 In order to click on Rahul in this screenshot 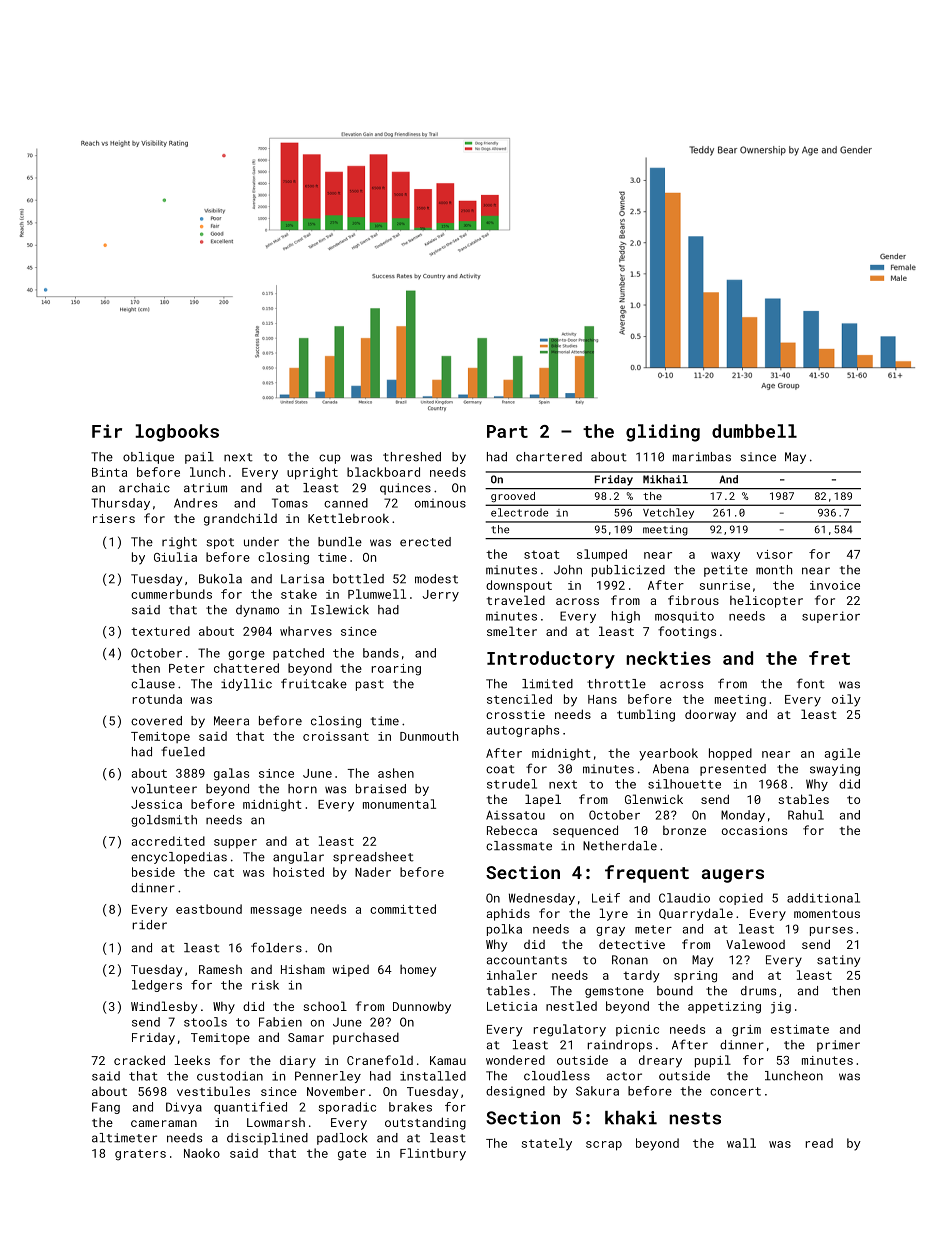, I will do `click(806, 815)`.
